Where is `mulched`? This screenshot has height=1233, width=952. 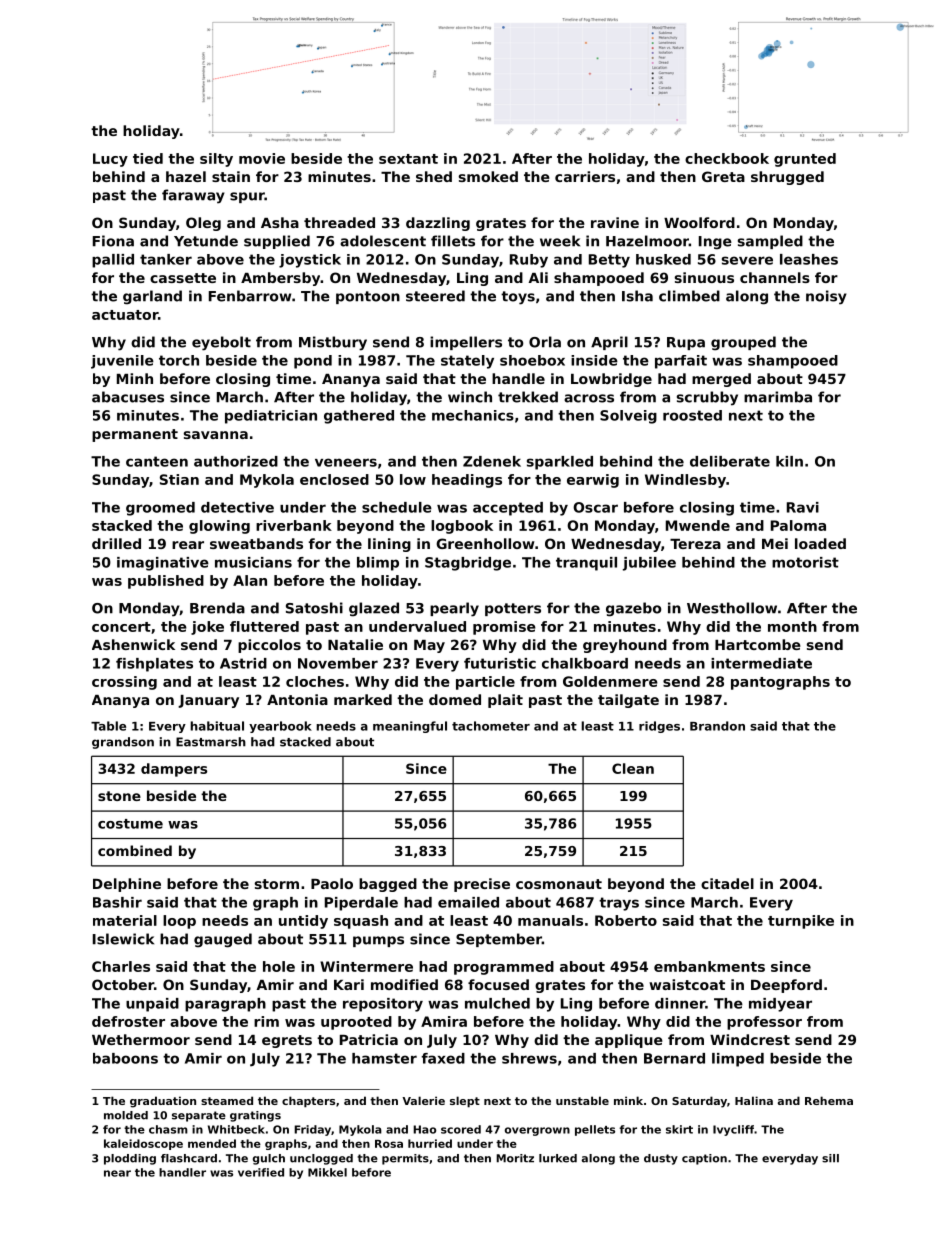
mulched is located at coordinates (497, 1003).
